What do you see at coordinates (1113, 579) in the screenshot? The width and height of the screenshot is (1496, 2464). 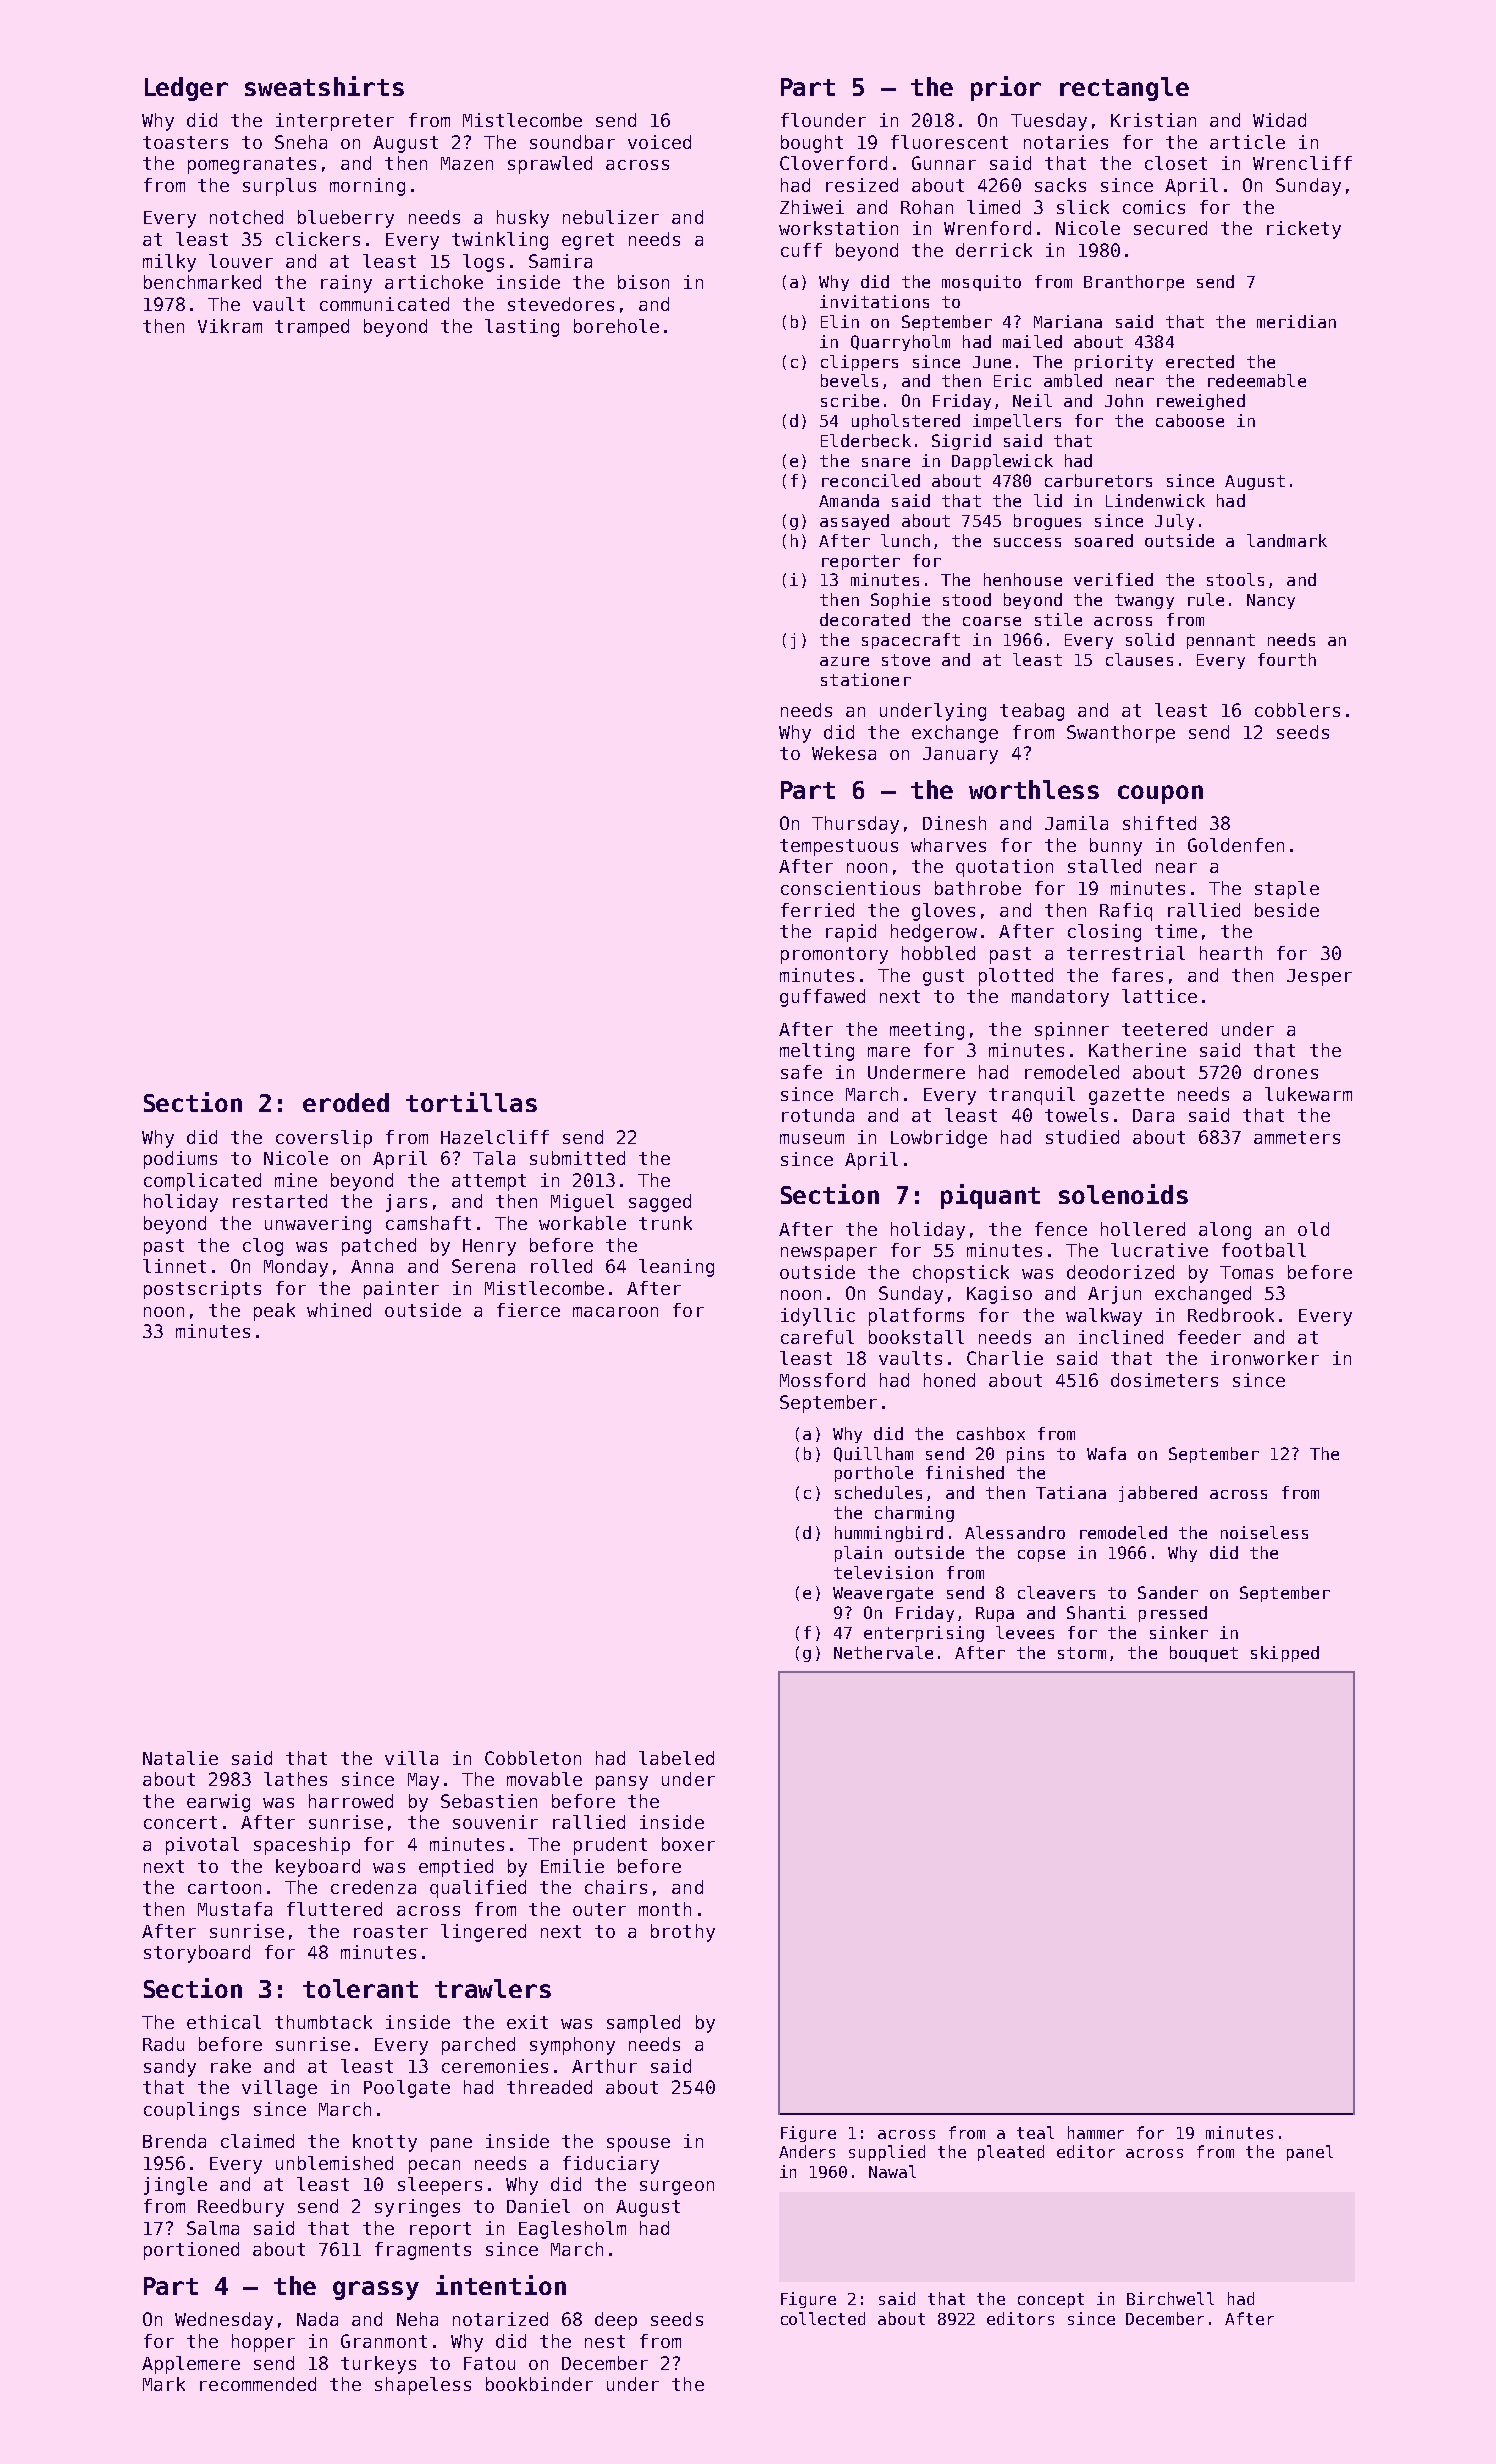 I see `verified` at bounding box center [1113, 579].
